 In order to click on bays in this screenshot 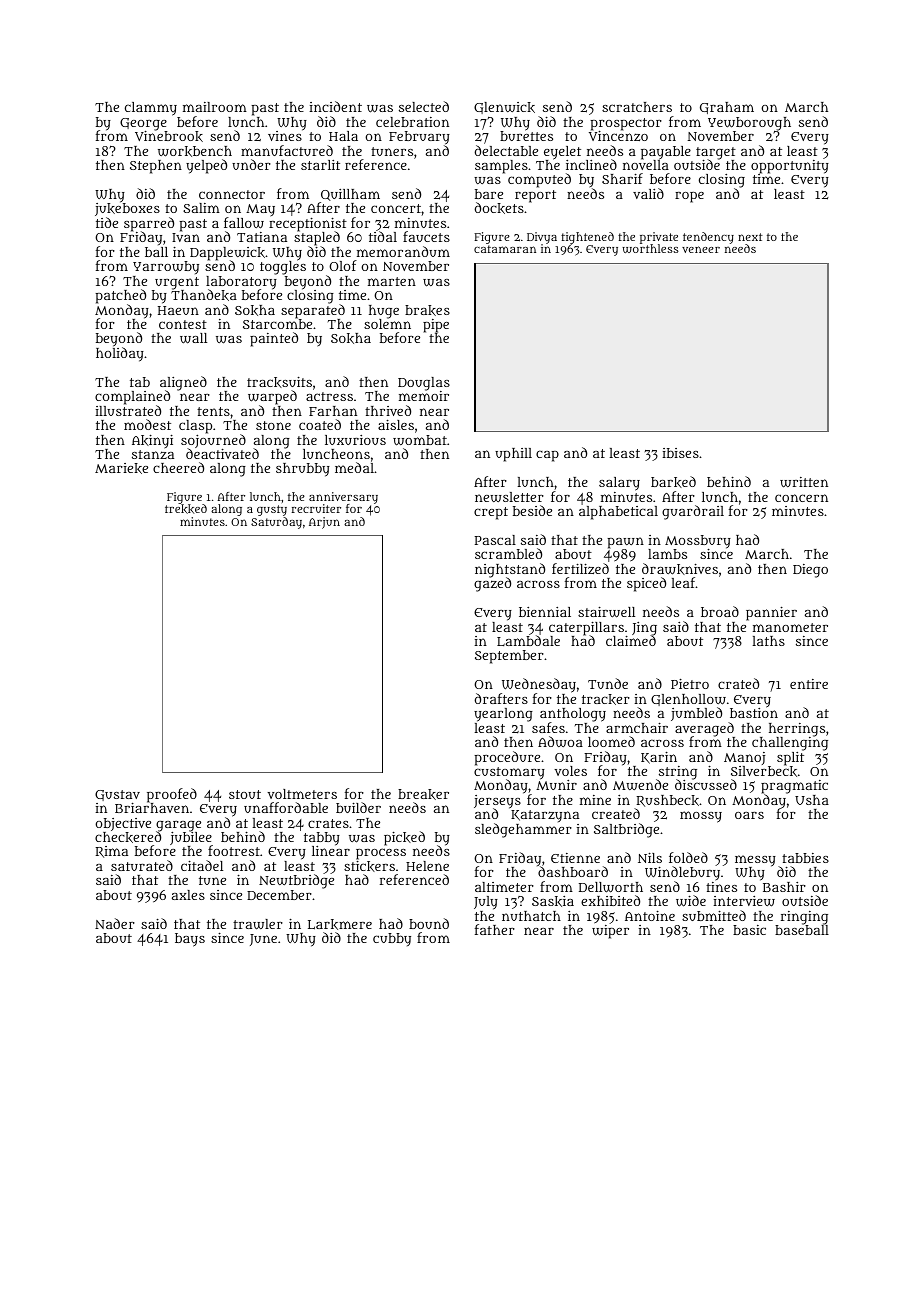, I will do `click(190, 940)`.
